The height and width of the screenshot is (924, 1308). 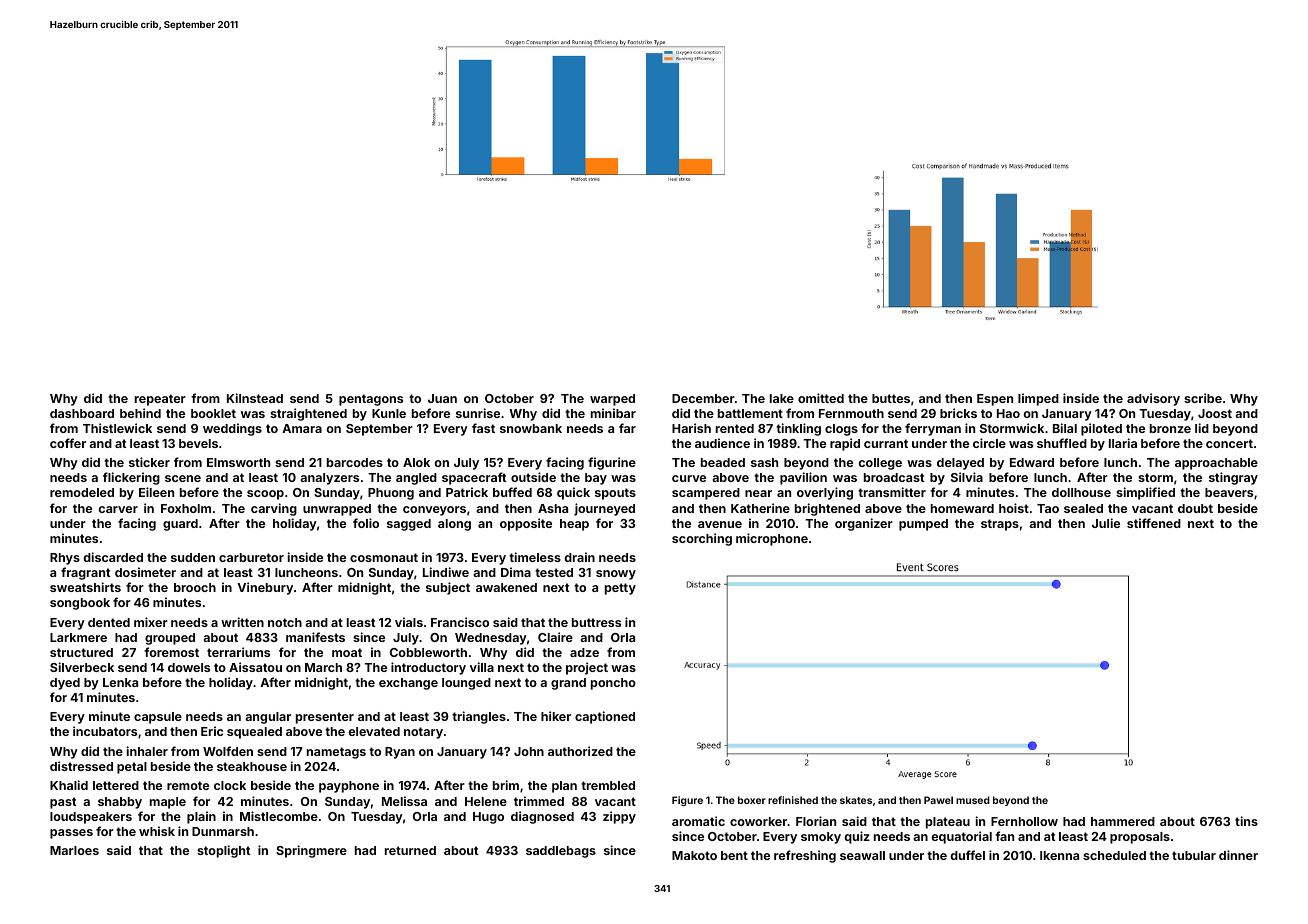 I want to click on mused, so click(x=973, y=800).
